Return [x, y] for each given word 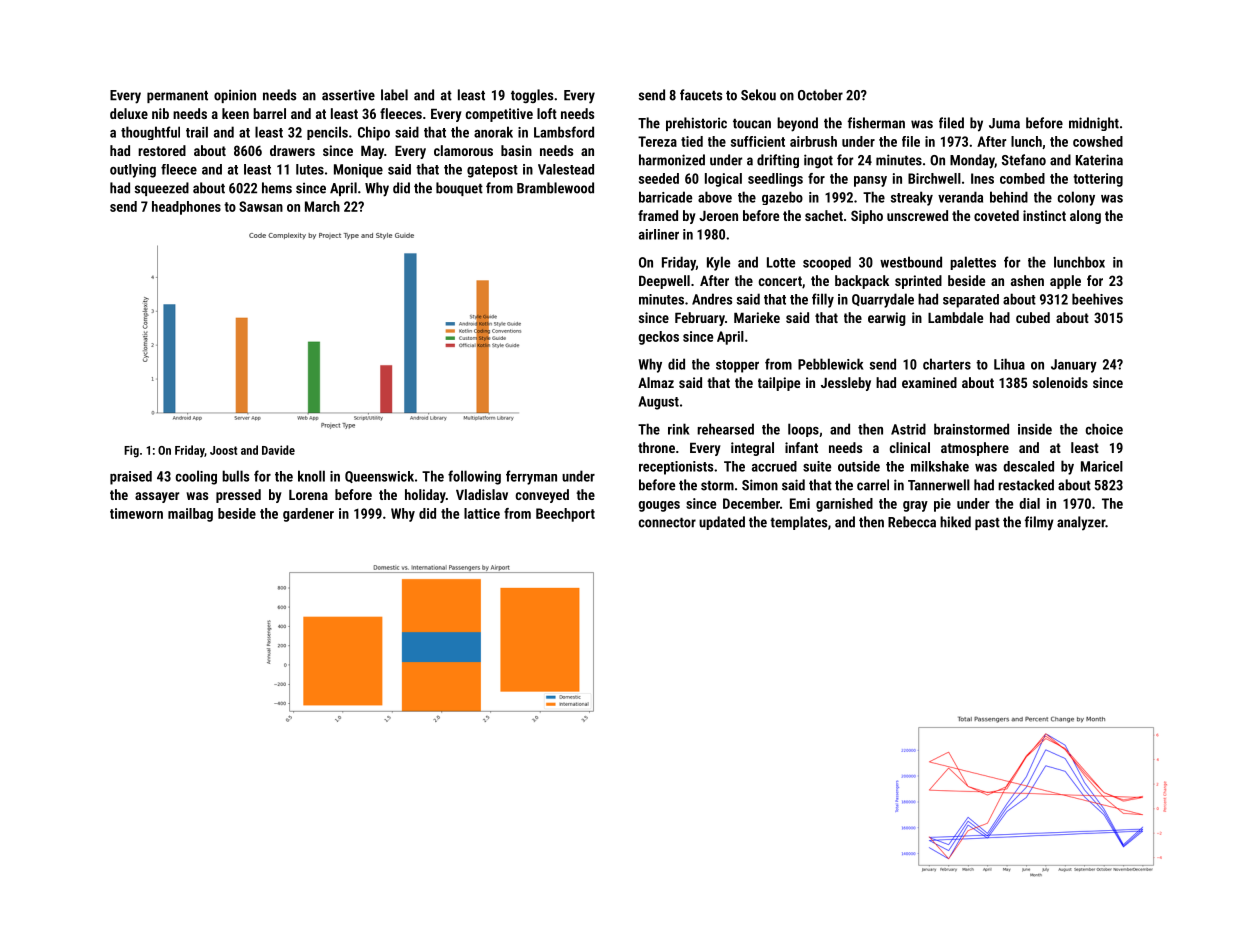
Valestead [566, 169]
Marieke [757, 317]
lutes [310, 169]
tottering [1098, 180]
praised [131, 478]
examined [929, 382]
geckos [658, 338]
